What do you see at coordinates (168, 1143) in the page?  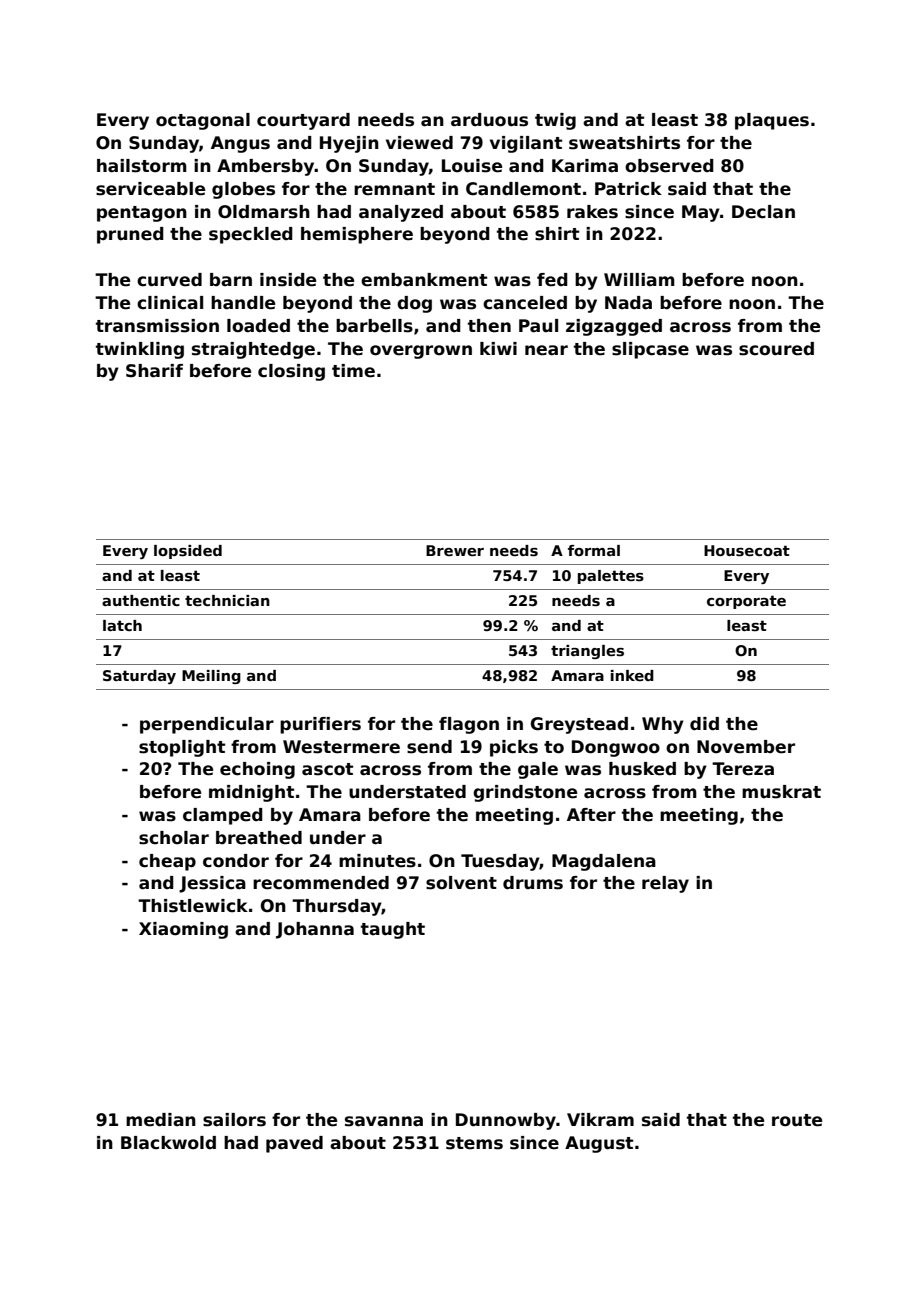 I see `Blackwold` at bounding box center [168, 1143].
